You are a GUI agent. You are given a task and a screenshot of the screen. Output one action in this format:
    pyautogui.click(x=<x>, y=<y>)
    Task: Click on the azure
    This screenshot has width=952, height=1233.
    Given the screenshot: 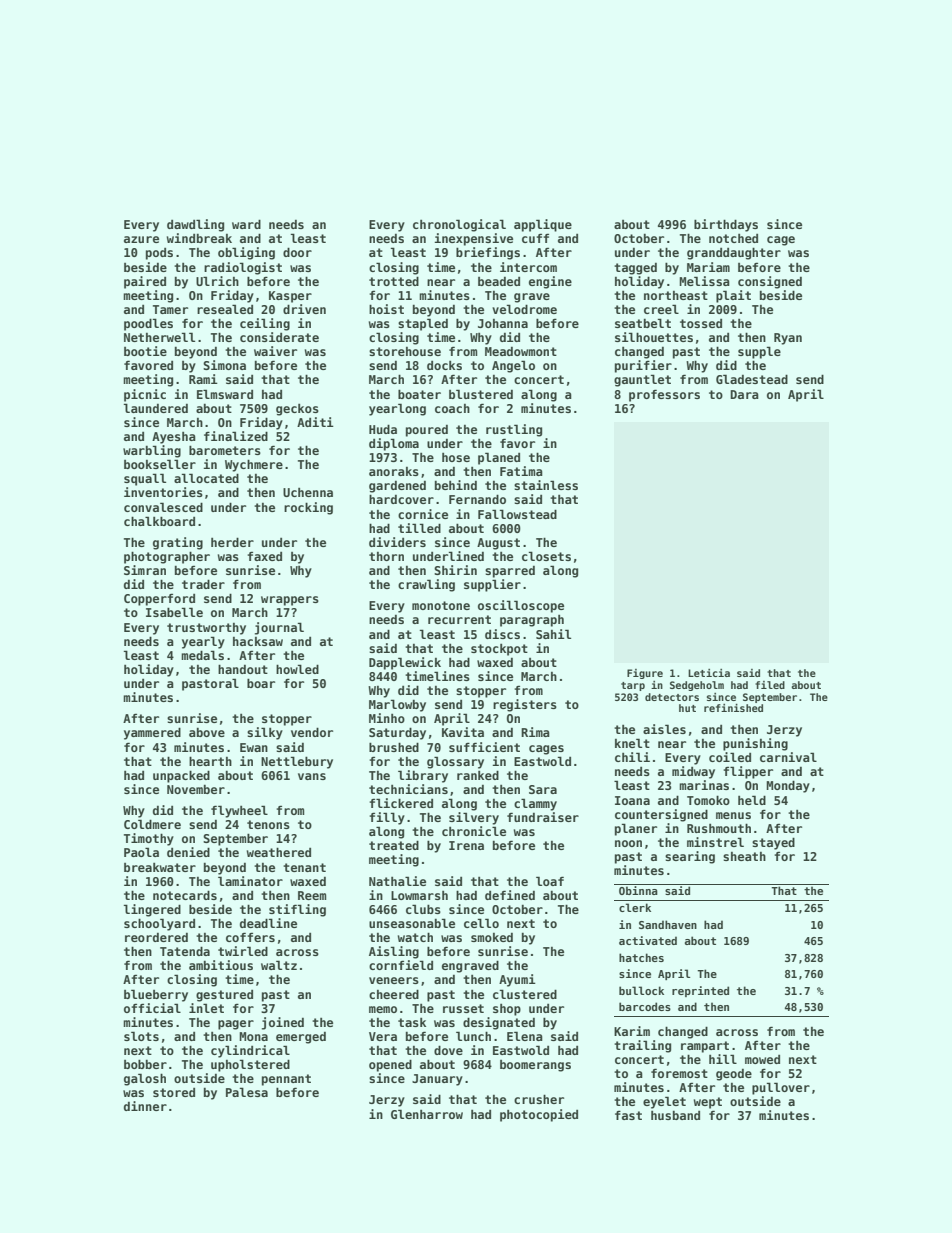 What is the action you would take?
    pyautogui.click(x=141, y=239)
